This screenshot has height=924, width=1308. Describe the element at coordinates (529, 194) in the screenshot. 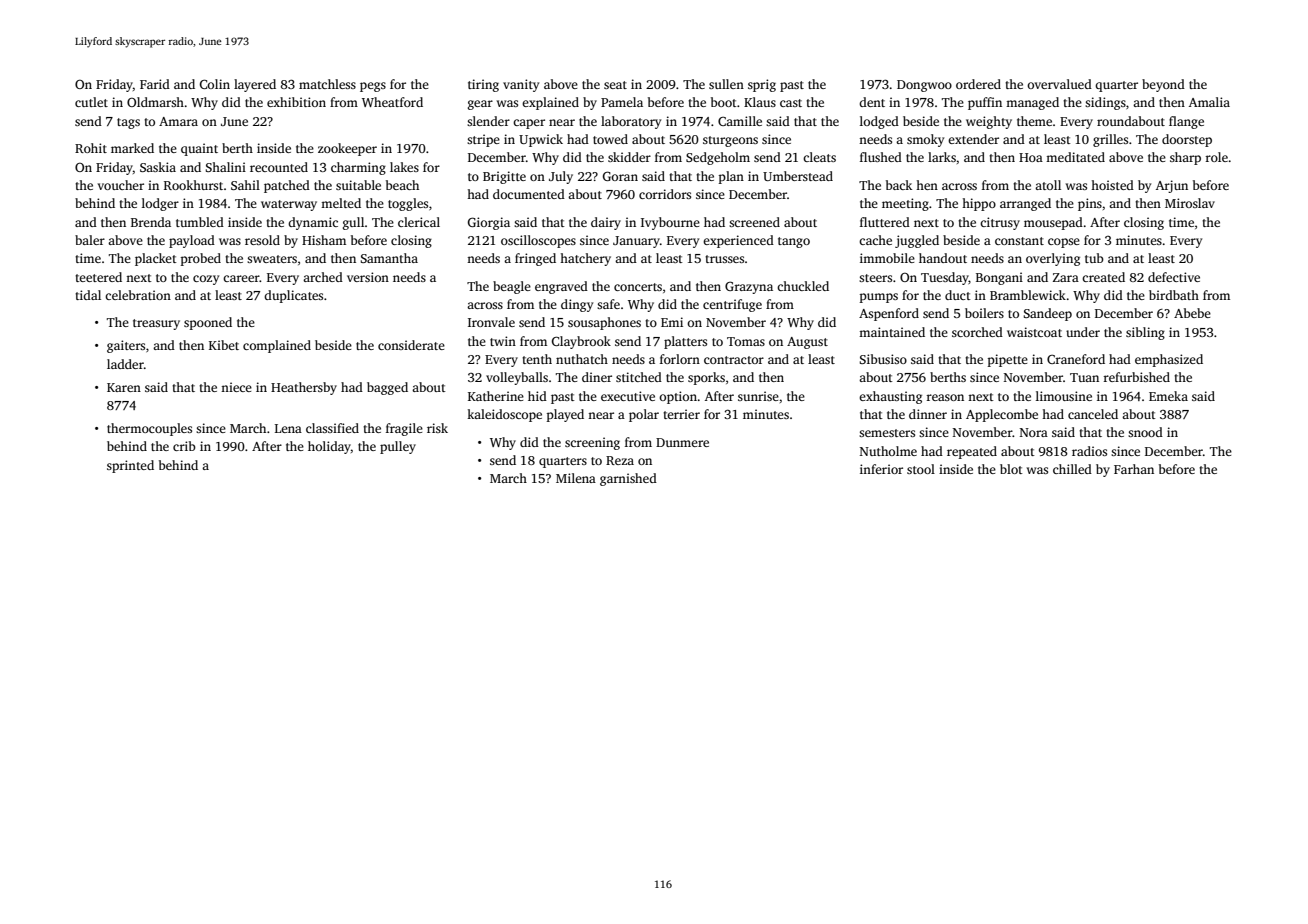

I see `documented` at that location.
